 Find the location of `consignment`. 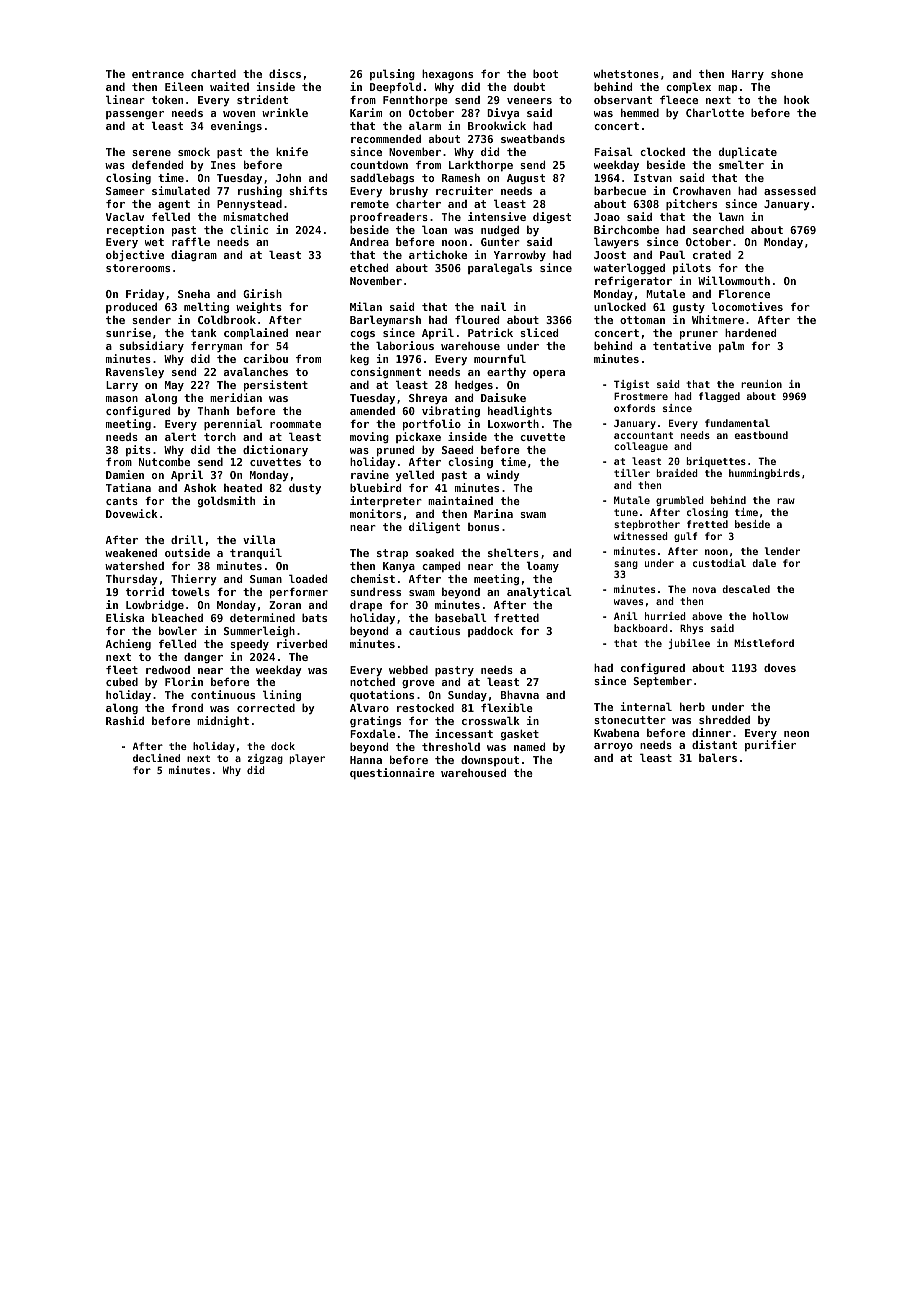

consignment is located at coordinates (385, 372).
